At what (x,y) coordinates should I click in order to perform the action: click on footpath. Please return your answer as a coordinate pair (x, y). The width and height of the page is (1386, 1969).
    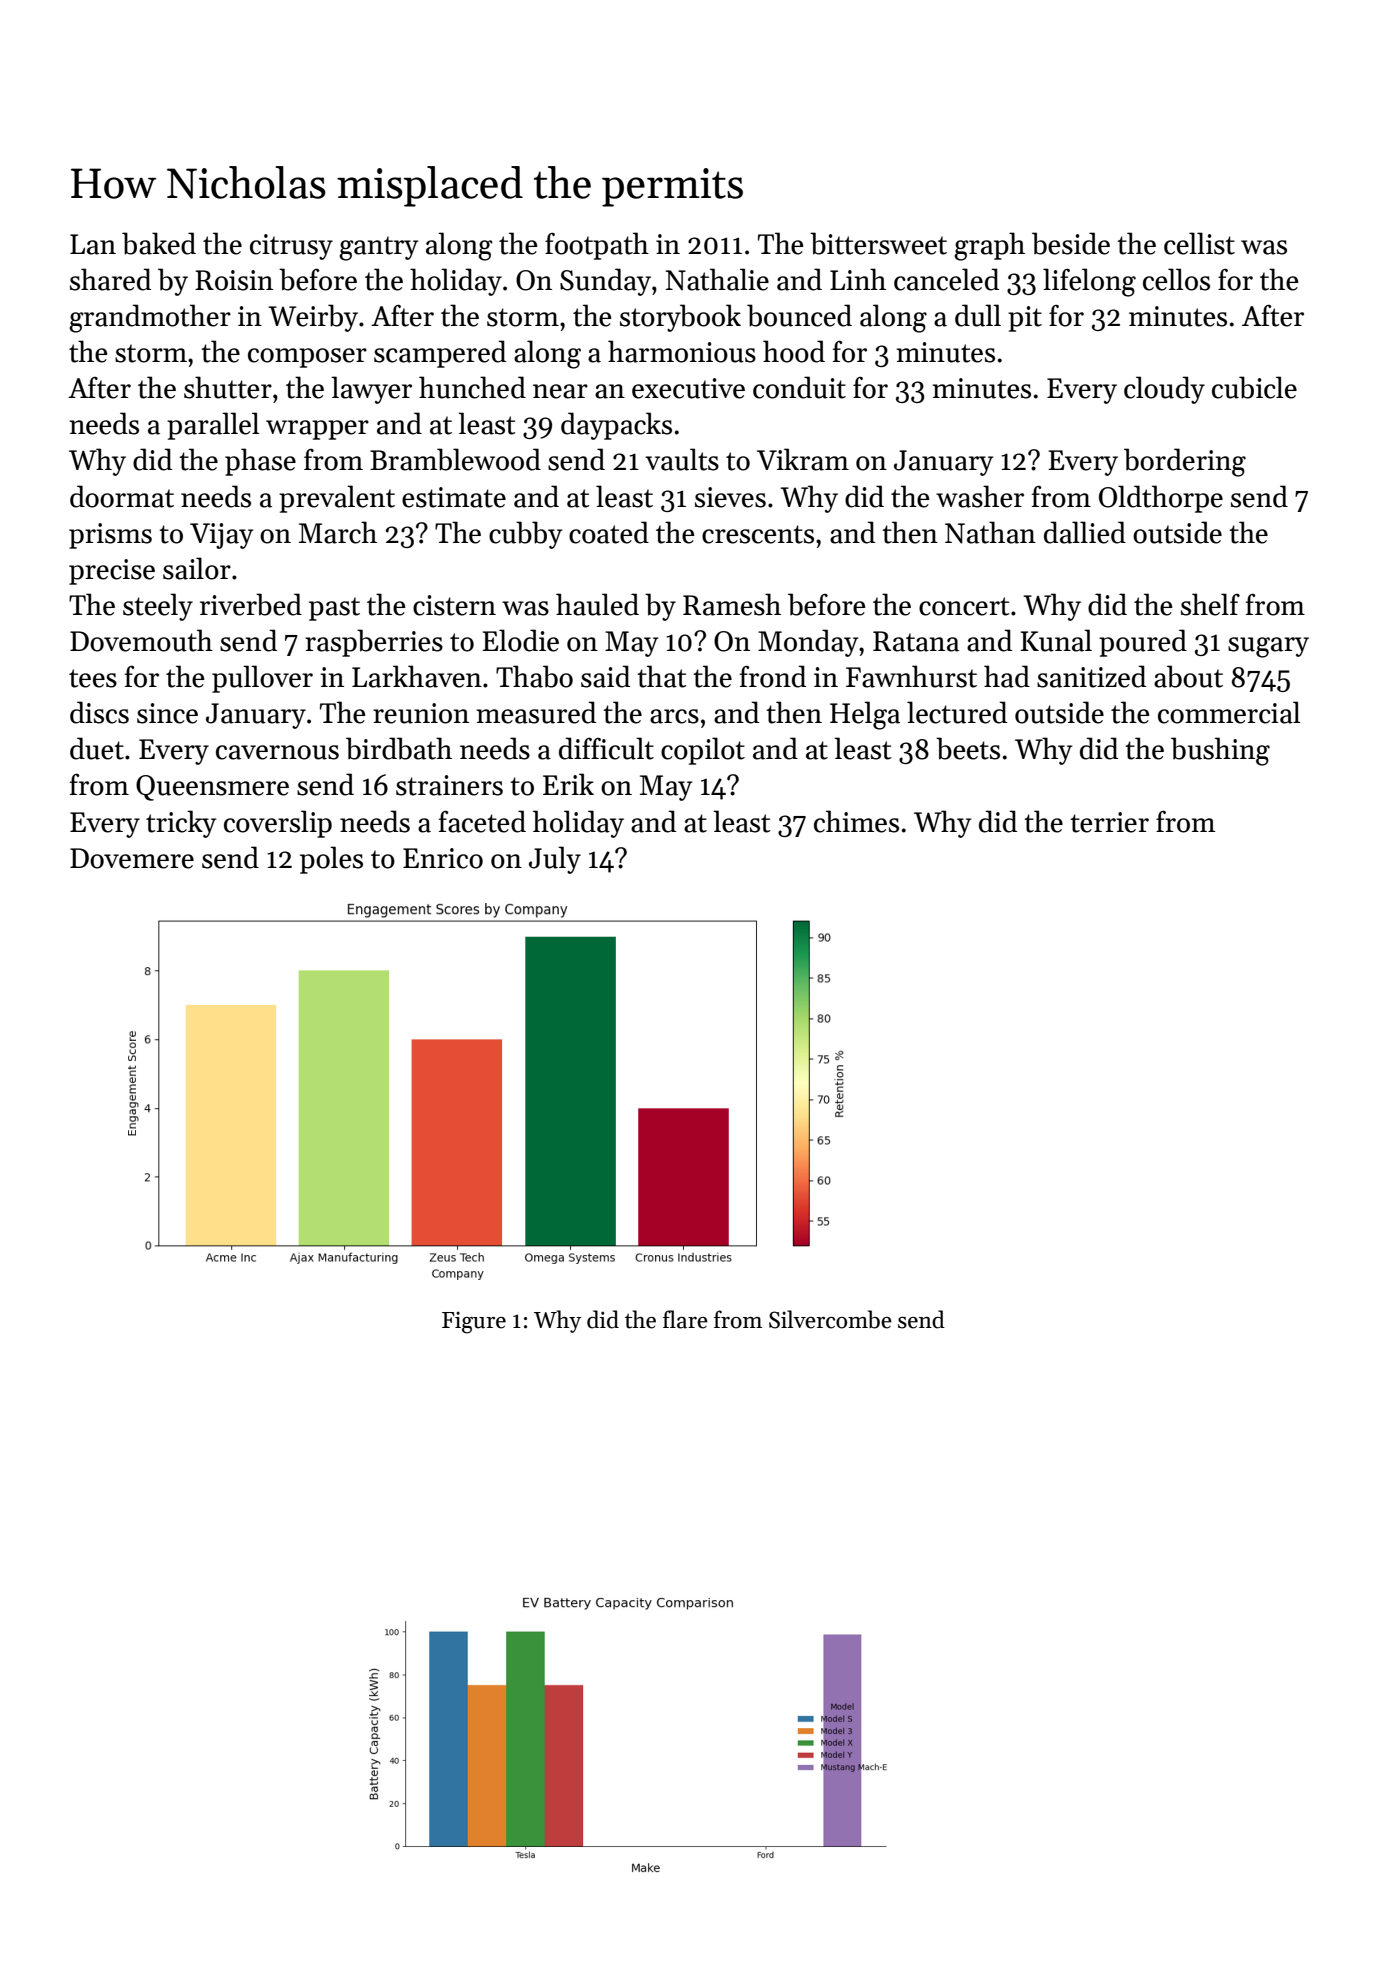
    Looking at the image, I should click on (597, 246).
